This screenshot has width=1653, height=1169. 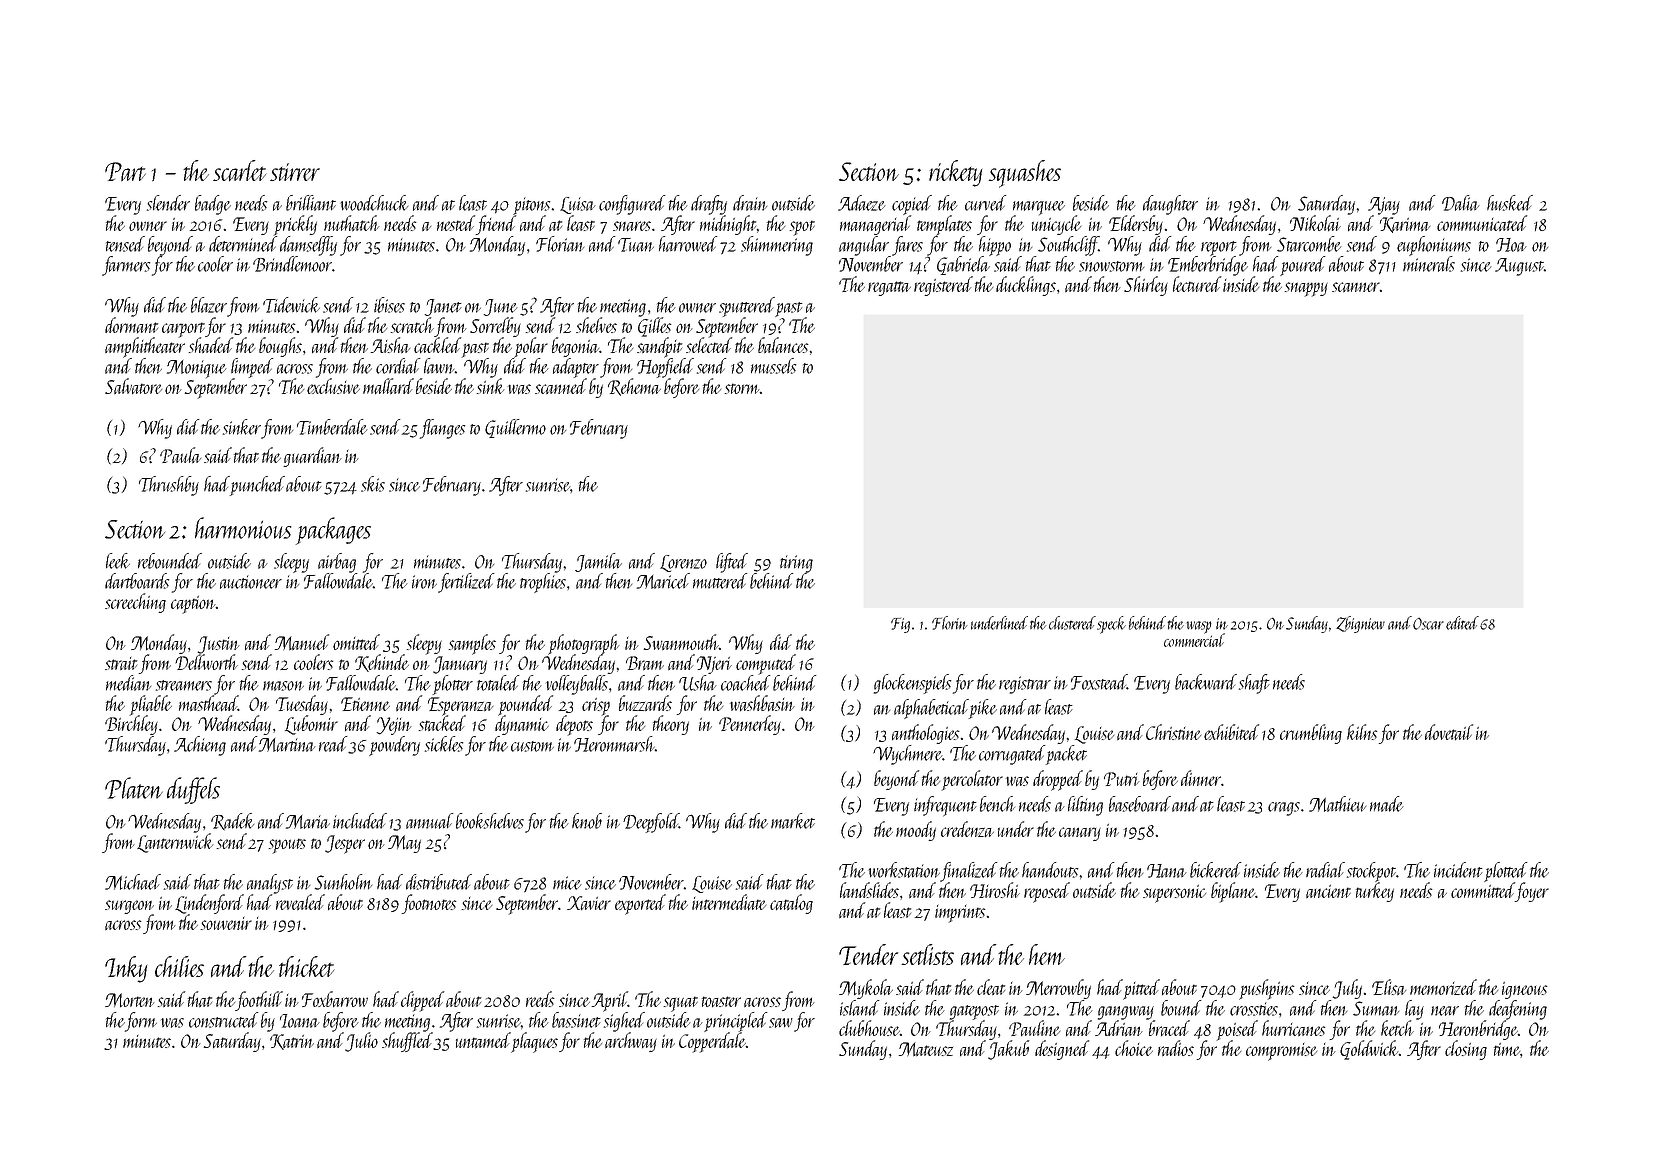 I want to click on Copperdale, so click(x=712, y=1042).
